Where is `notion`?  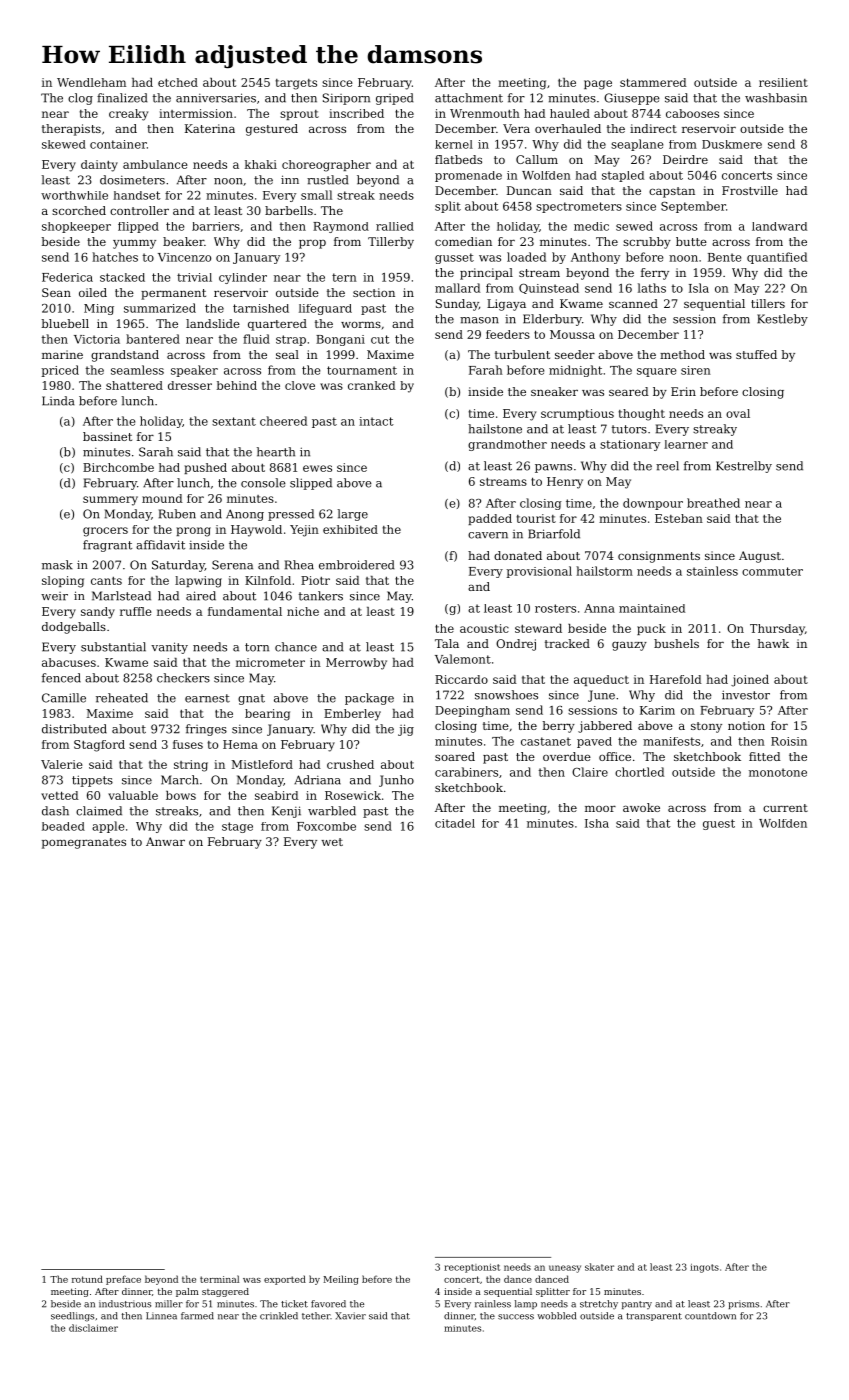
notion is located at coordinates (746, 725).
